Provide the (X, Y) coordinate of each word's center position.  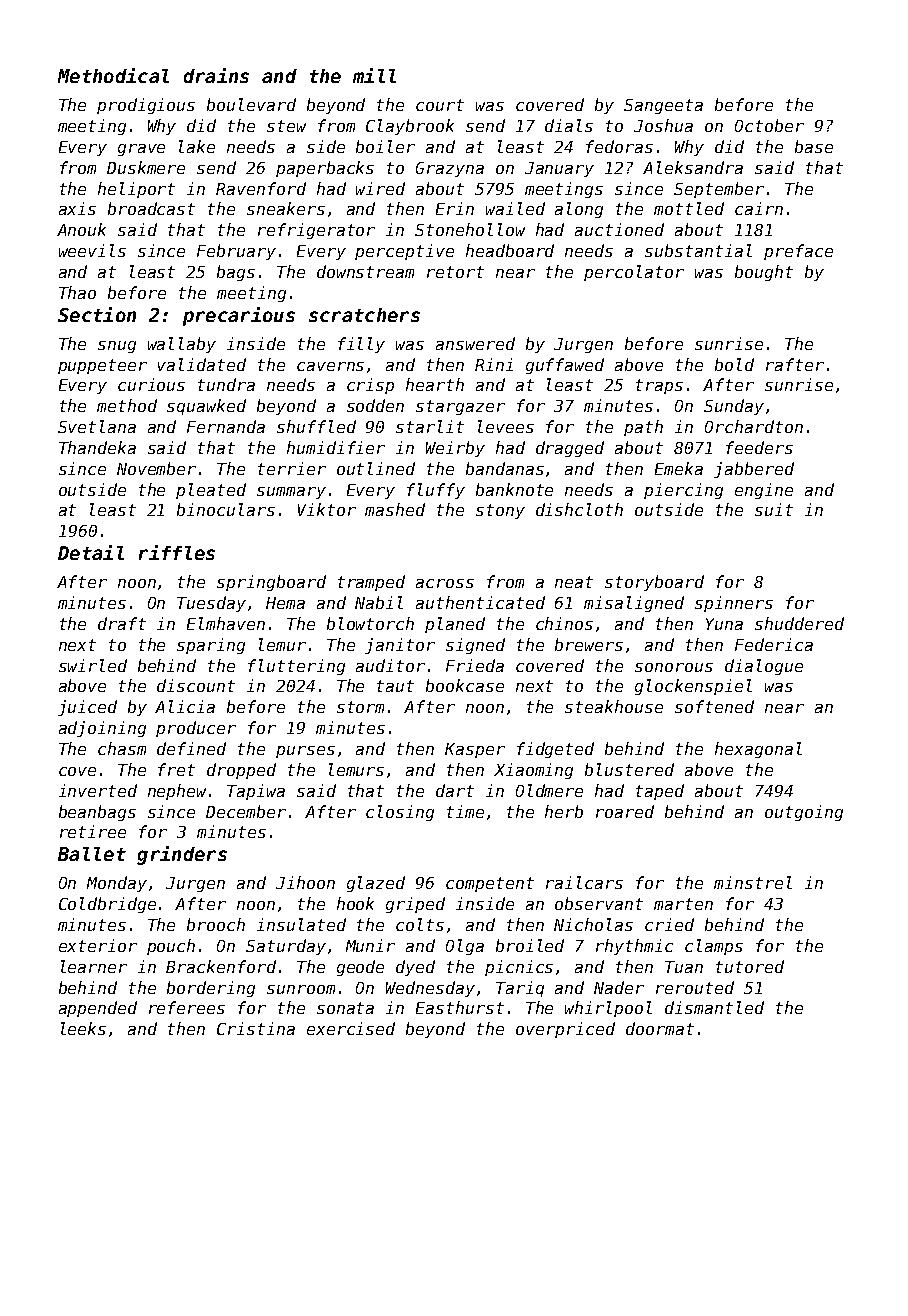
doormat (660, 1028)
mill (374, 75)
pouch (171, 947)
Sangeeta (663, 106)
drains (216, 75)
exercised (351, 1028)
